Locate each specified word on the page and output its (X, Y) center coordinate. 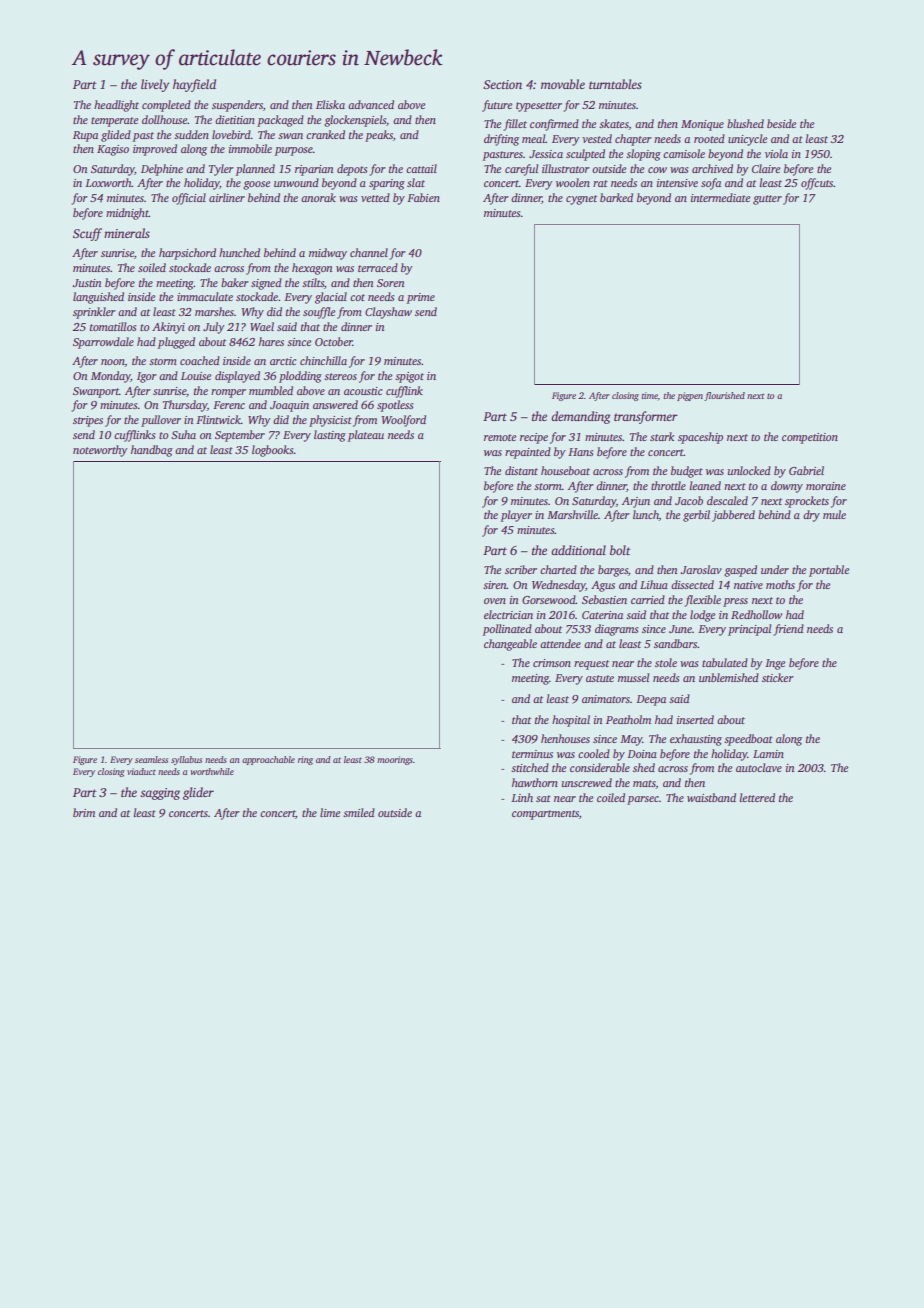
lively (155, 85)
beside (781, 123)
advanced (371, 104)
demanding (580, 417)
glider (198, 793)
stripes (88, 421)
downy (787, 487)
